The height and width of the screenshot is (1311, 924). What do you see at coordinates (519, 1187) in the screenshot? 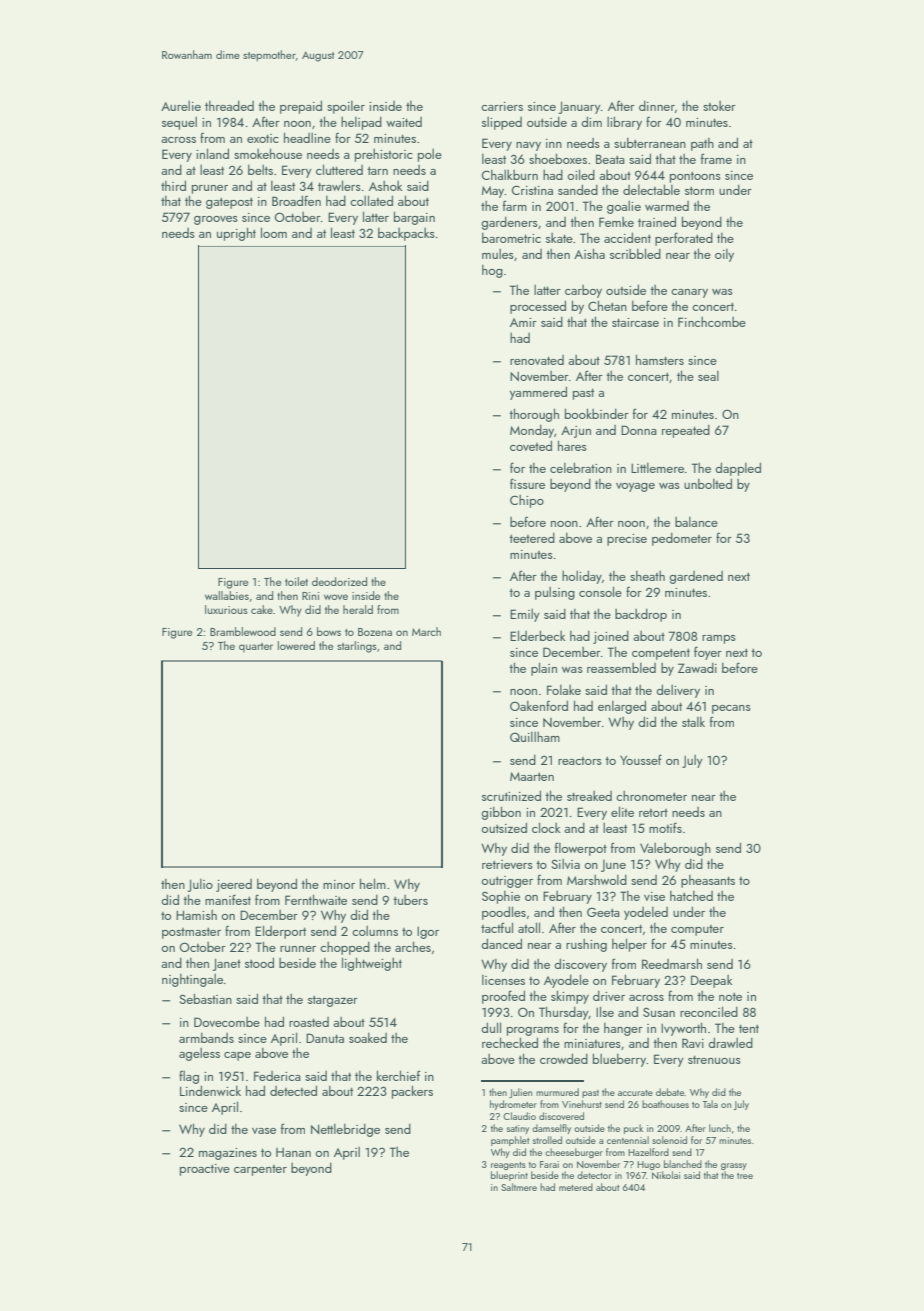
I see `Saltmere` at bounding box center [519, 1187].
